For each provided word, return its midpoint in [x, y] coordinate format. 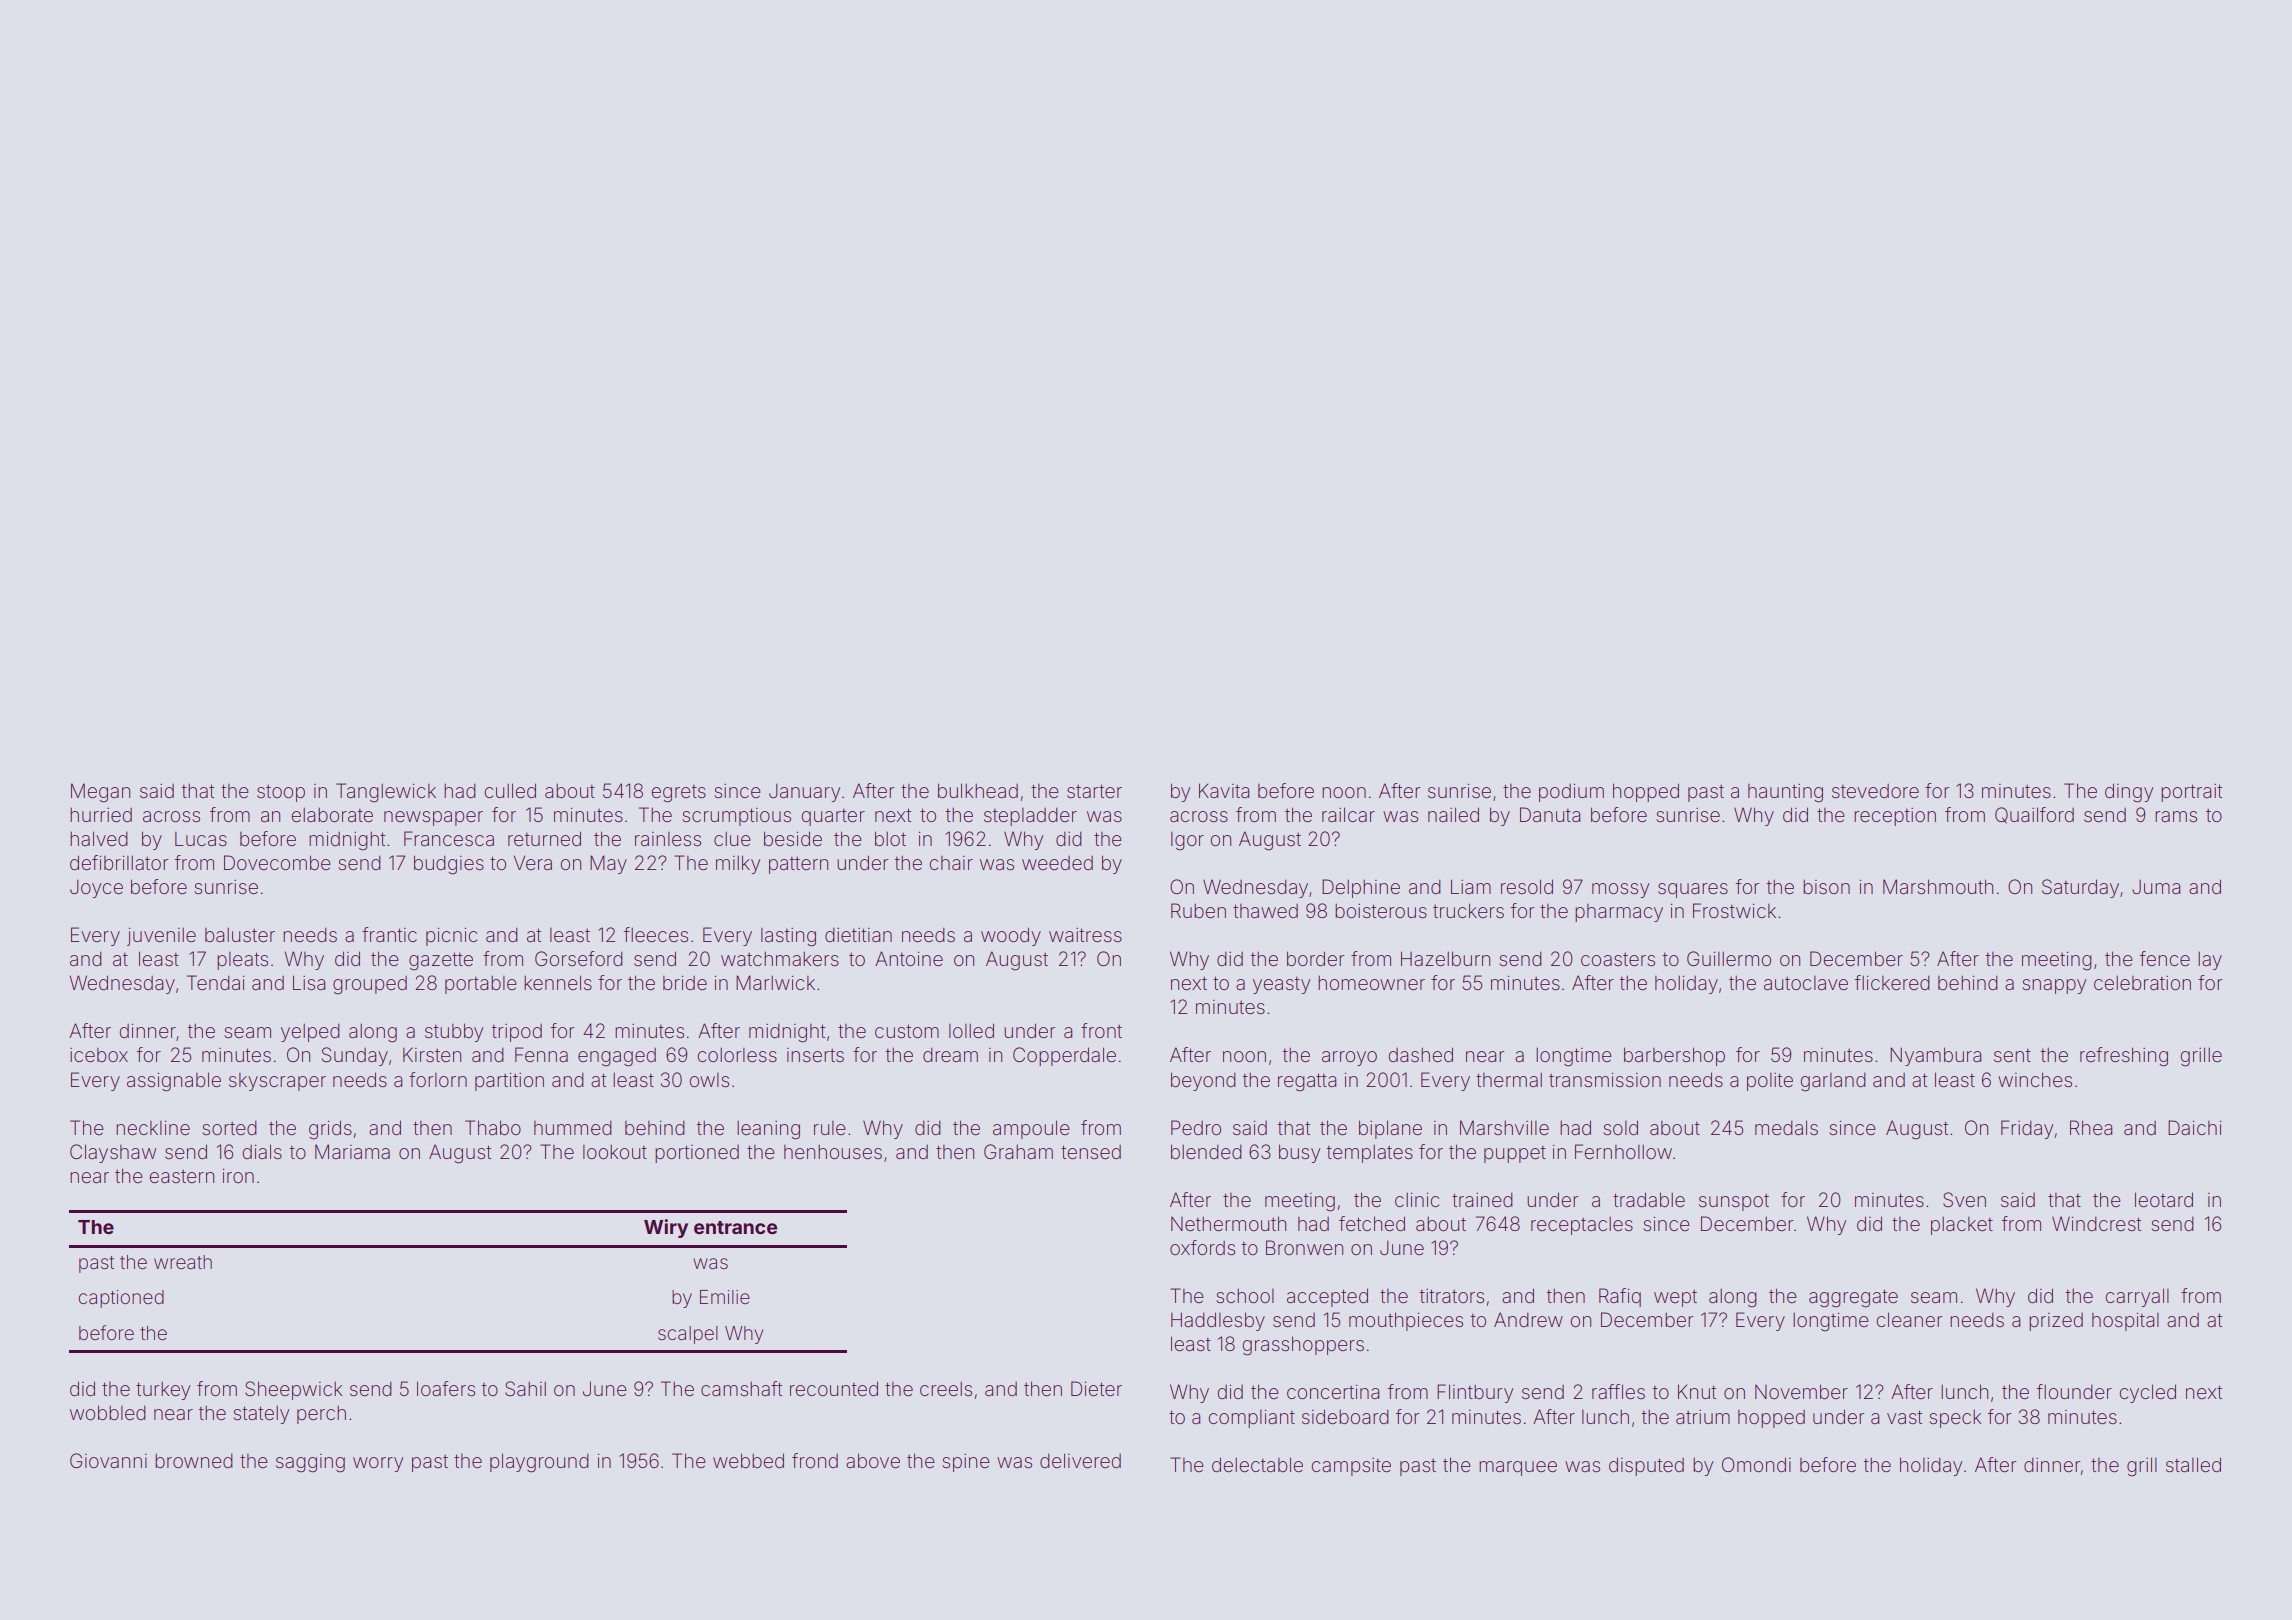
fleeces [656, 934]
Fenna [541, 1054]
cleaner [1909, 1319]
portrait [2191, 793]
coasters [1618, 959]
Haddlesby [1218, 1321]
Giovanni [108, 1460]
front [1101, 1030]
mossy [1620, 890]
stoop [281, 793]
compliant [1251, 1419]
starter [1094, 791]
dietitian [858, 934]
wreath [183, 1262]
